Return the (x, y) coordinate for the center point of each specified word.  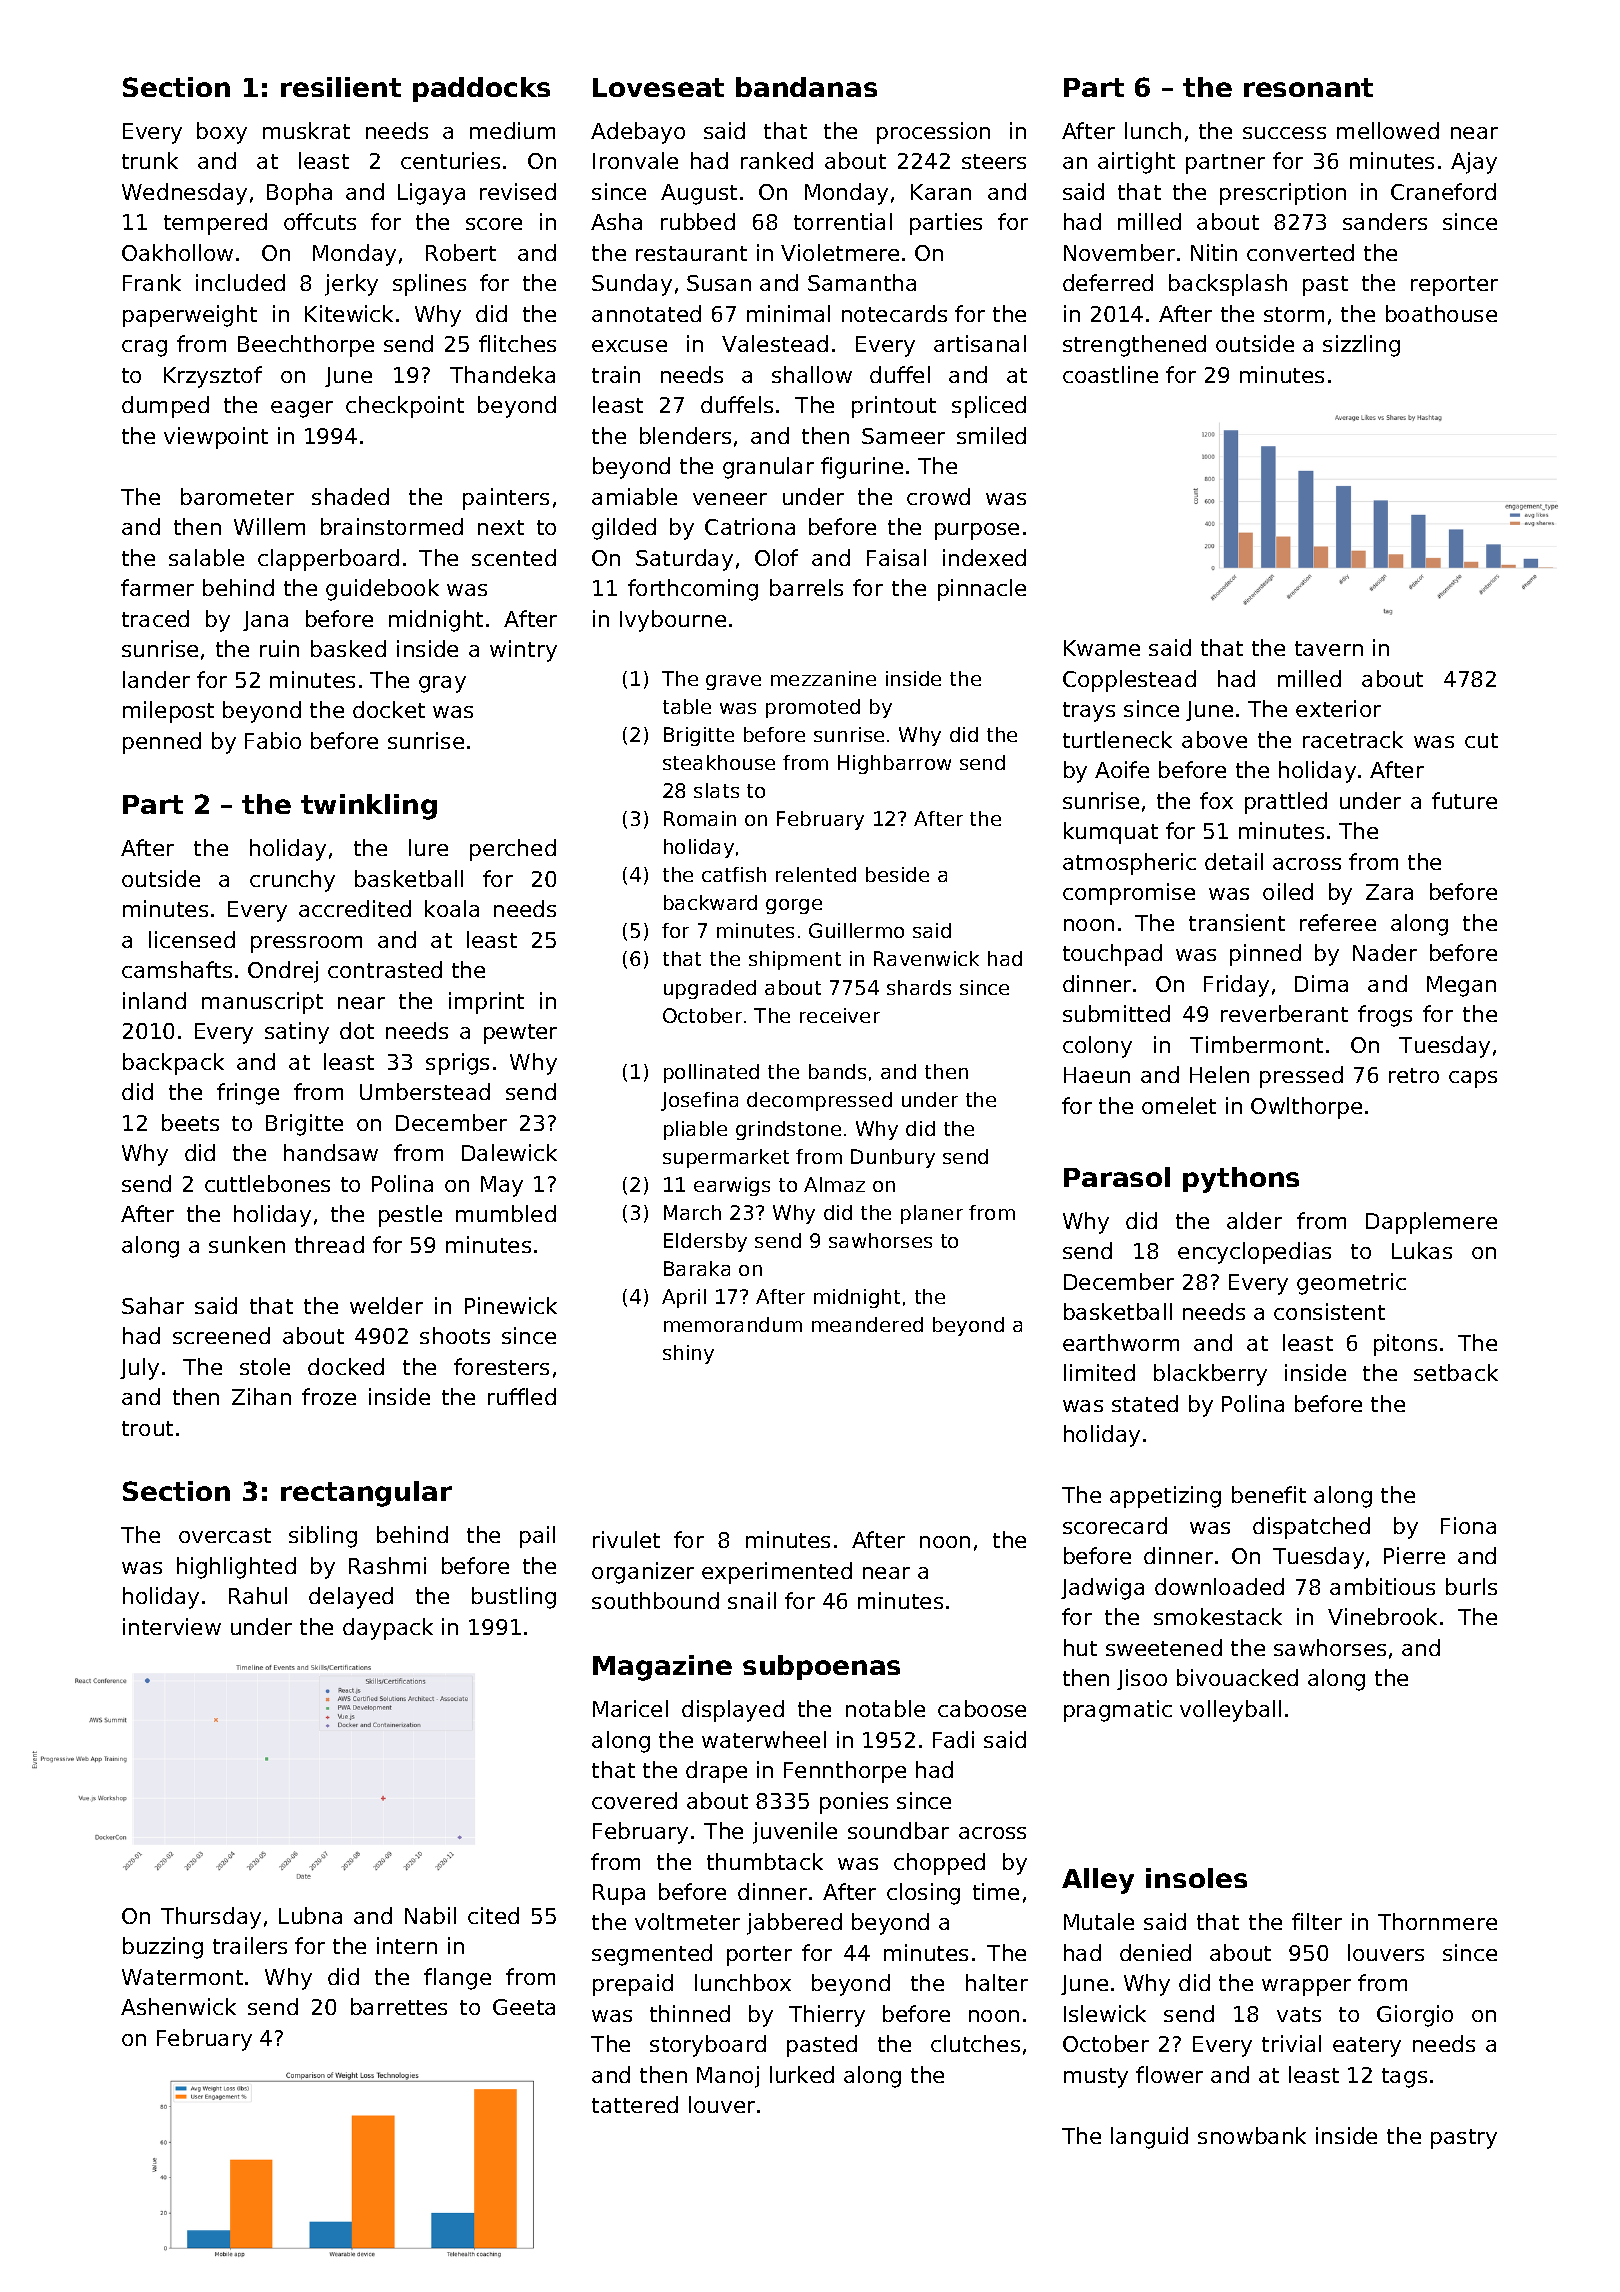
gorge (794, 906)
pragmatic (1118, 1711)
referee (1338, 922)
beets (190, 1122)
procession (933, 133)
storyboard (708, 2046)
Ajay (1474, 163)
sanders (1385, 221)
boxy (222, 133)
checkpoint (405, 407)
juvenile (795, 1833)
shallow (812, 374)
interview (172, 1626)
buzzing (163, 1948)
